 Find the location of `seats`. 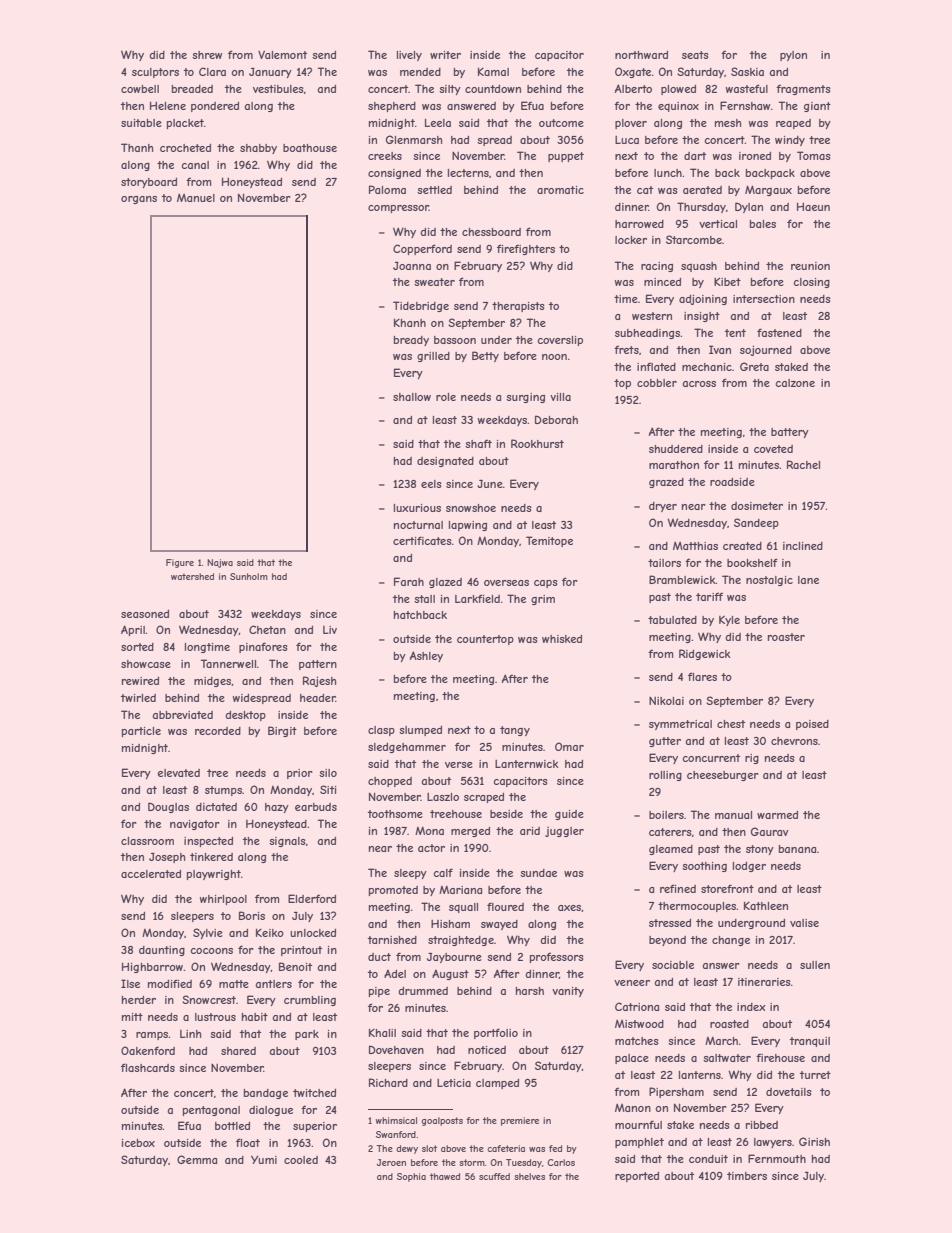

seats is located at coordinates (695, 55).
